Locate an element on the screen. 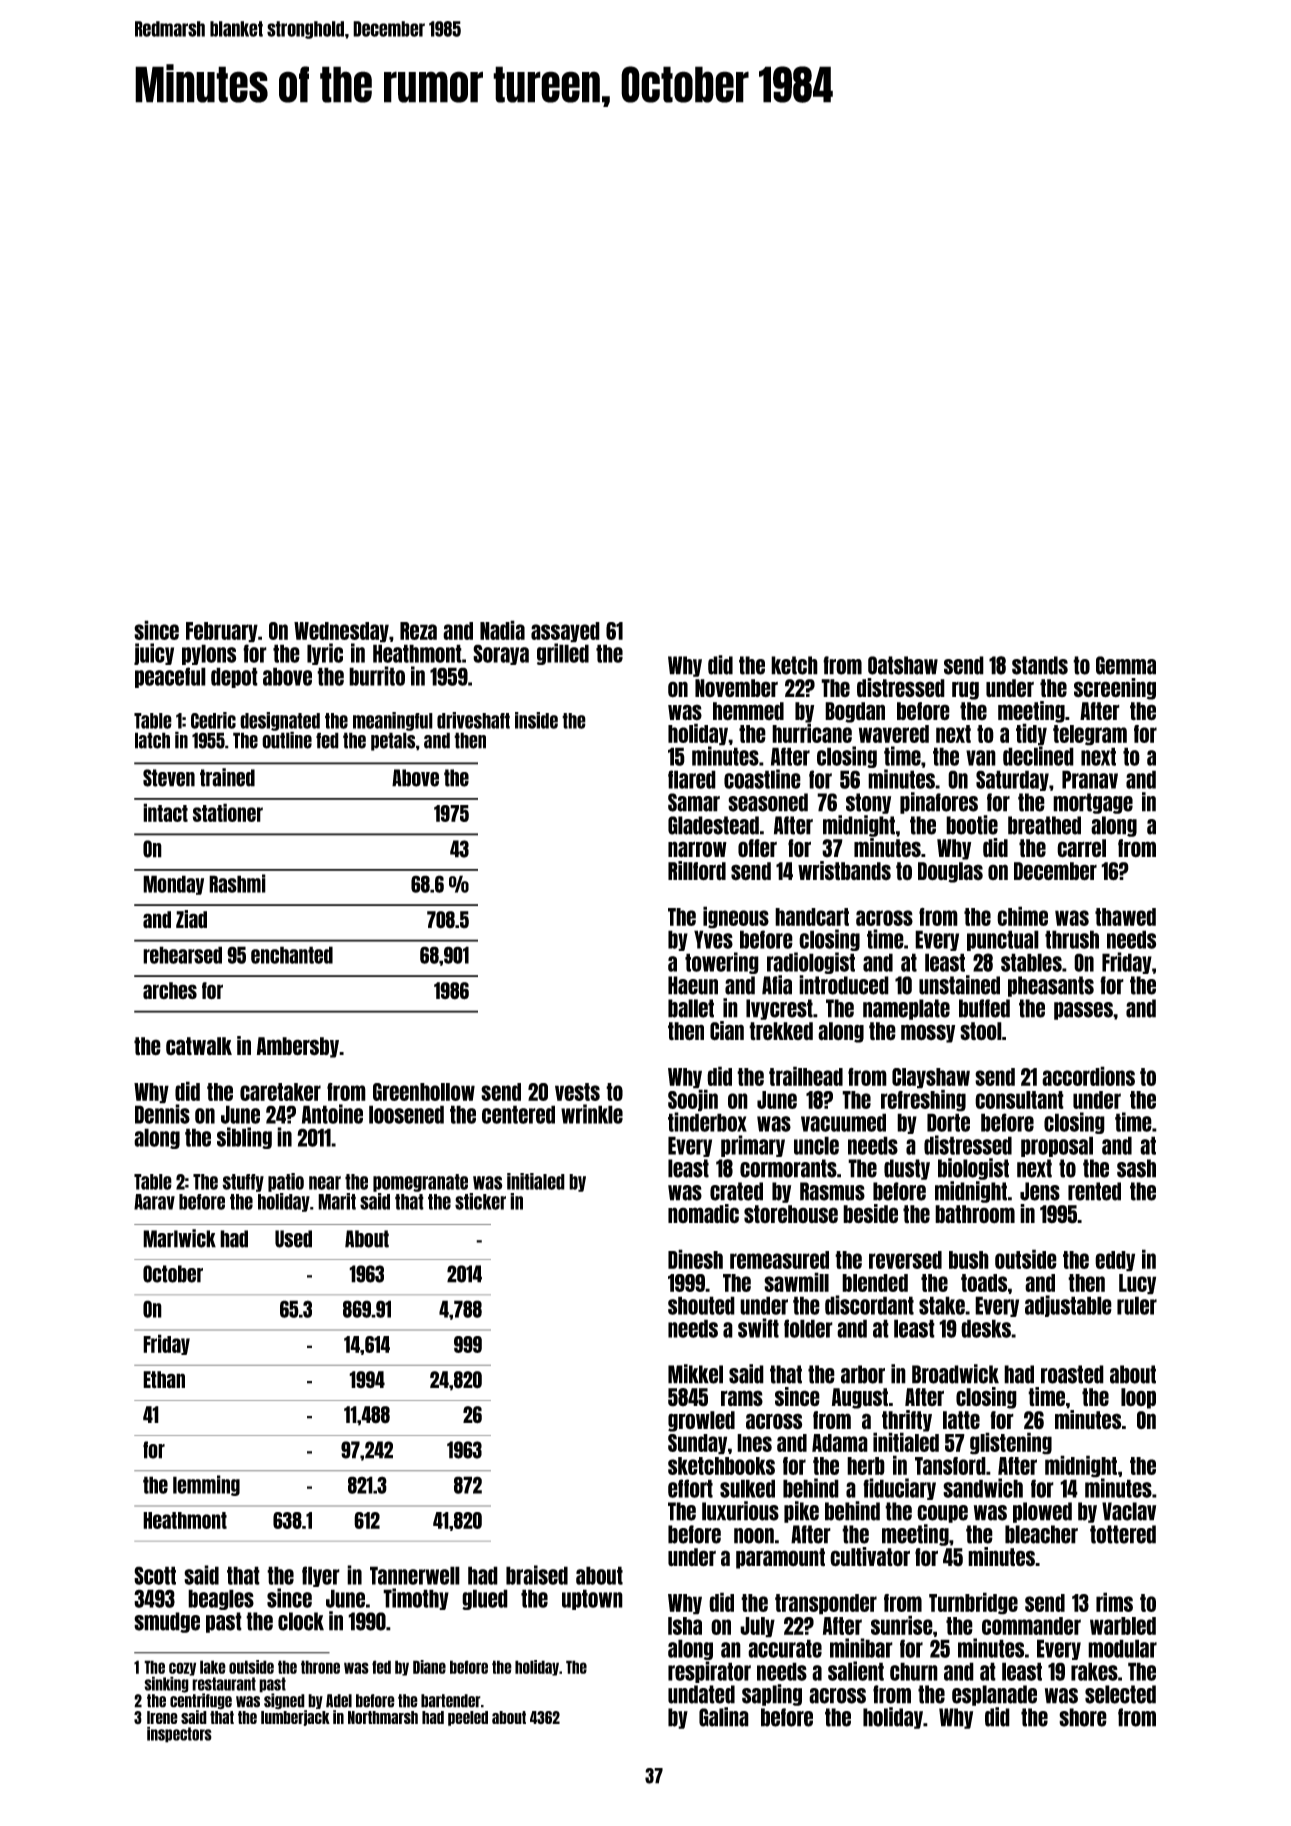 This screenshot has height=1826, width=1291. caretaker is located at coordinates (280, 1092).
